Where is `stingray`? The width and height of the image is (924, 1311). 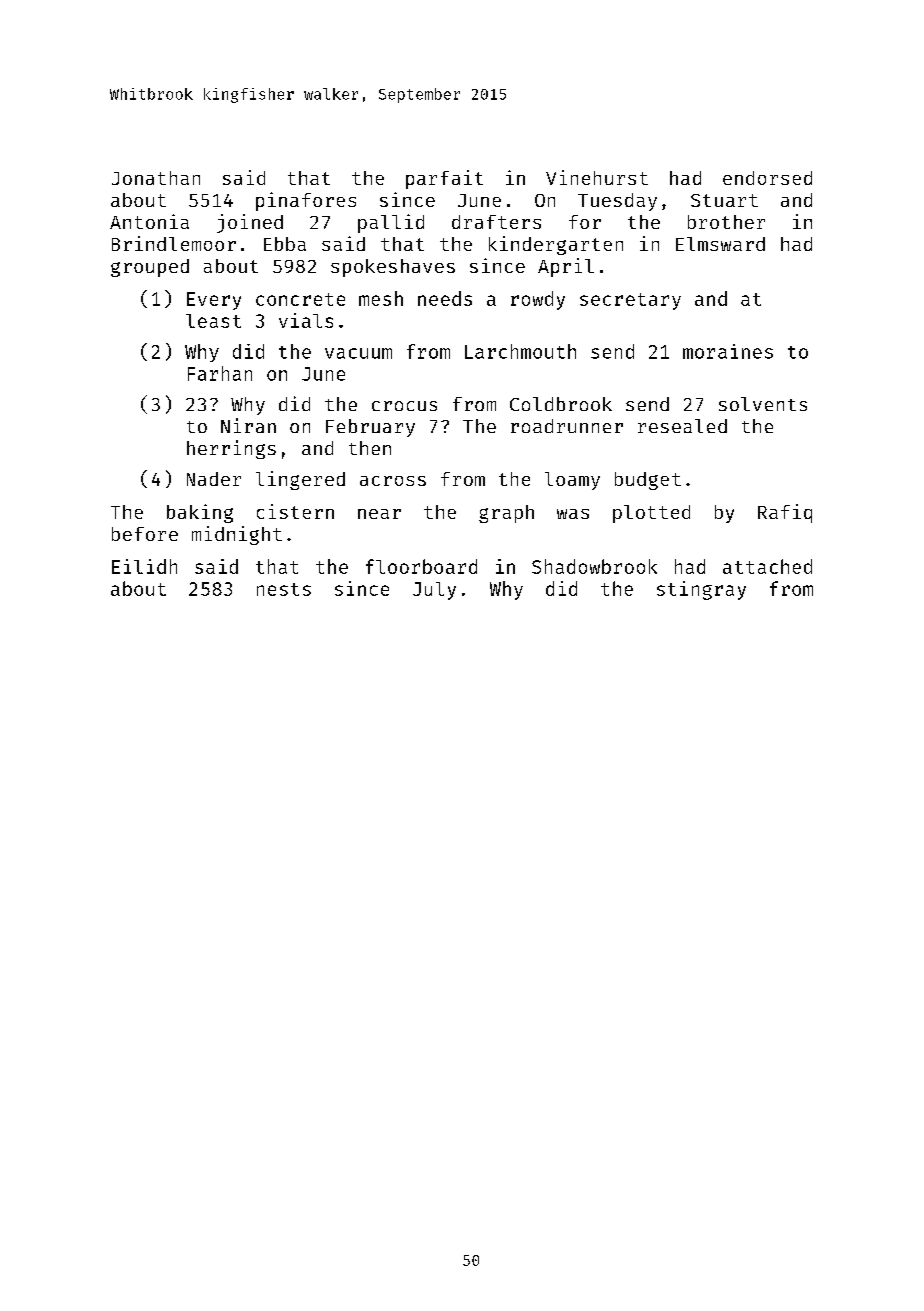 stingray is located at coordinates (701, 590).
